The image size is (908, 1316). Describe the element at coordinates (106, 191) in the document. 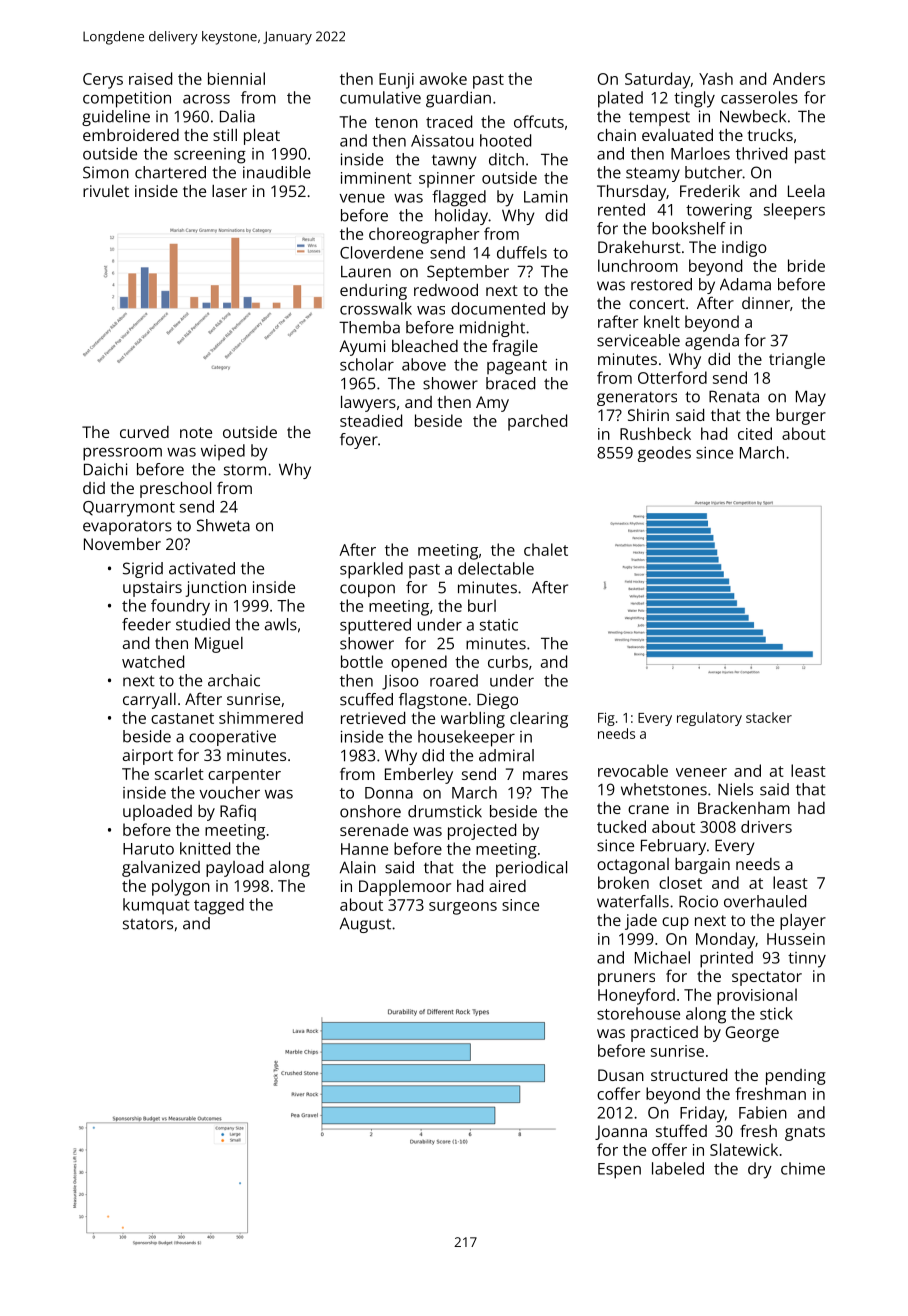

I see `rivulet` at that location.
